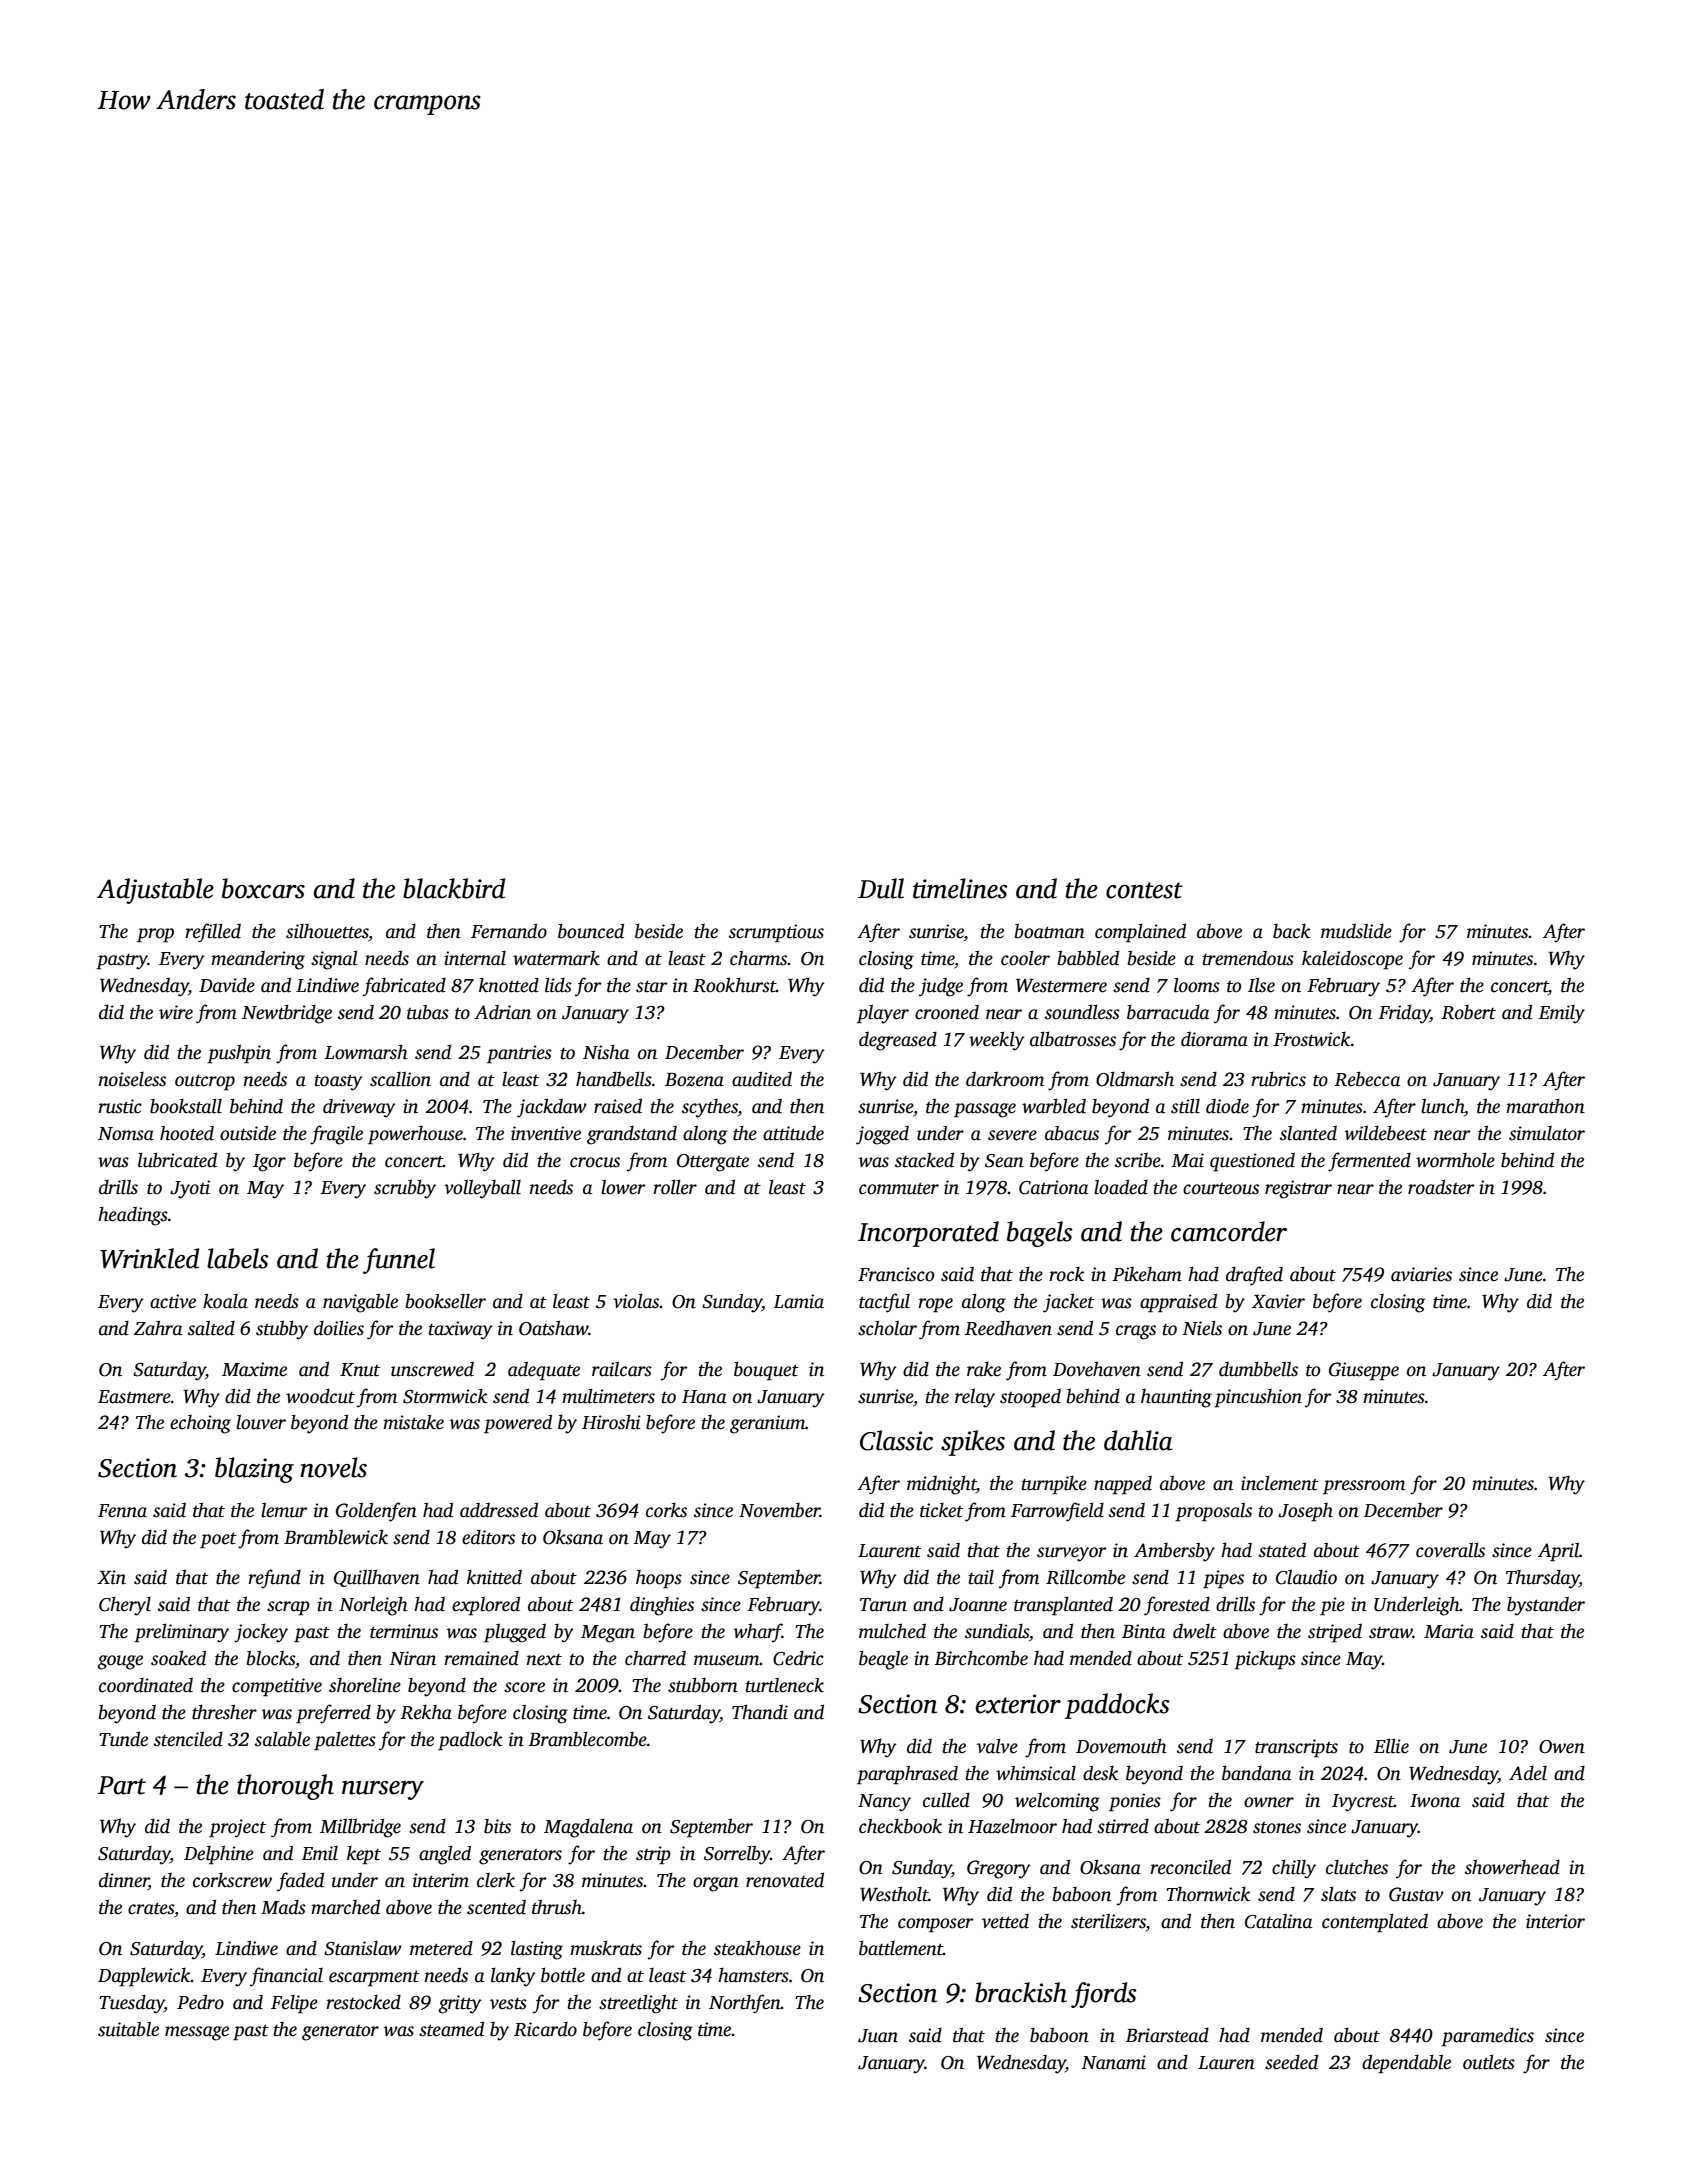 The width and height of the screenshot is (1683, 2178). What do you see at coordinates (883, 1014) in the screenshot?
I see `player` at bounding box center [883, 1014].
